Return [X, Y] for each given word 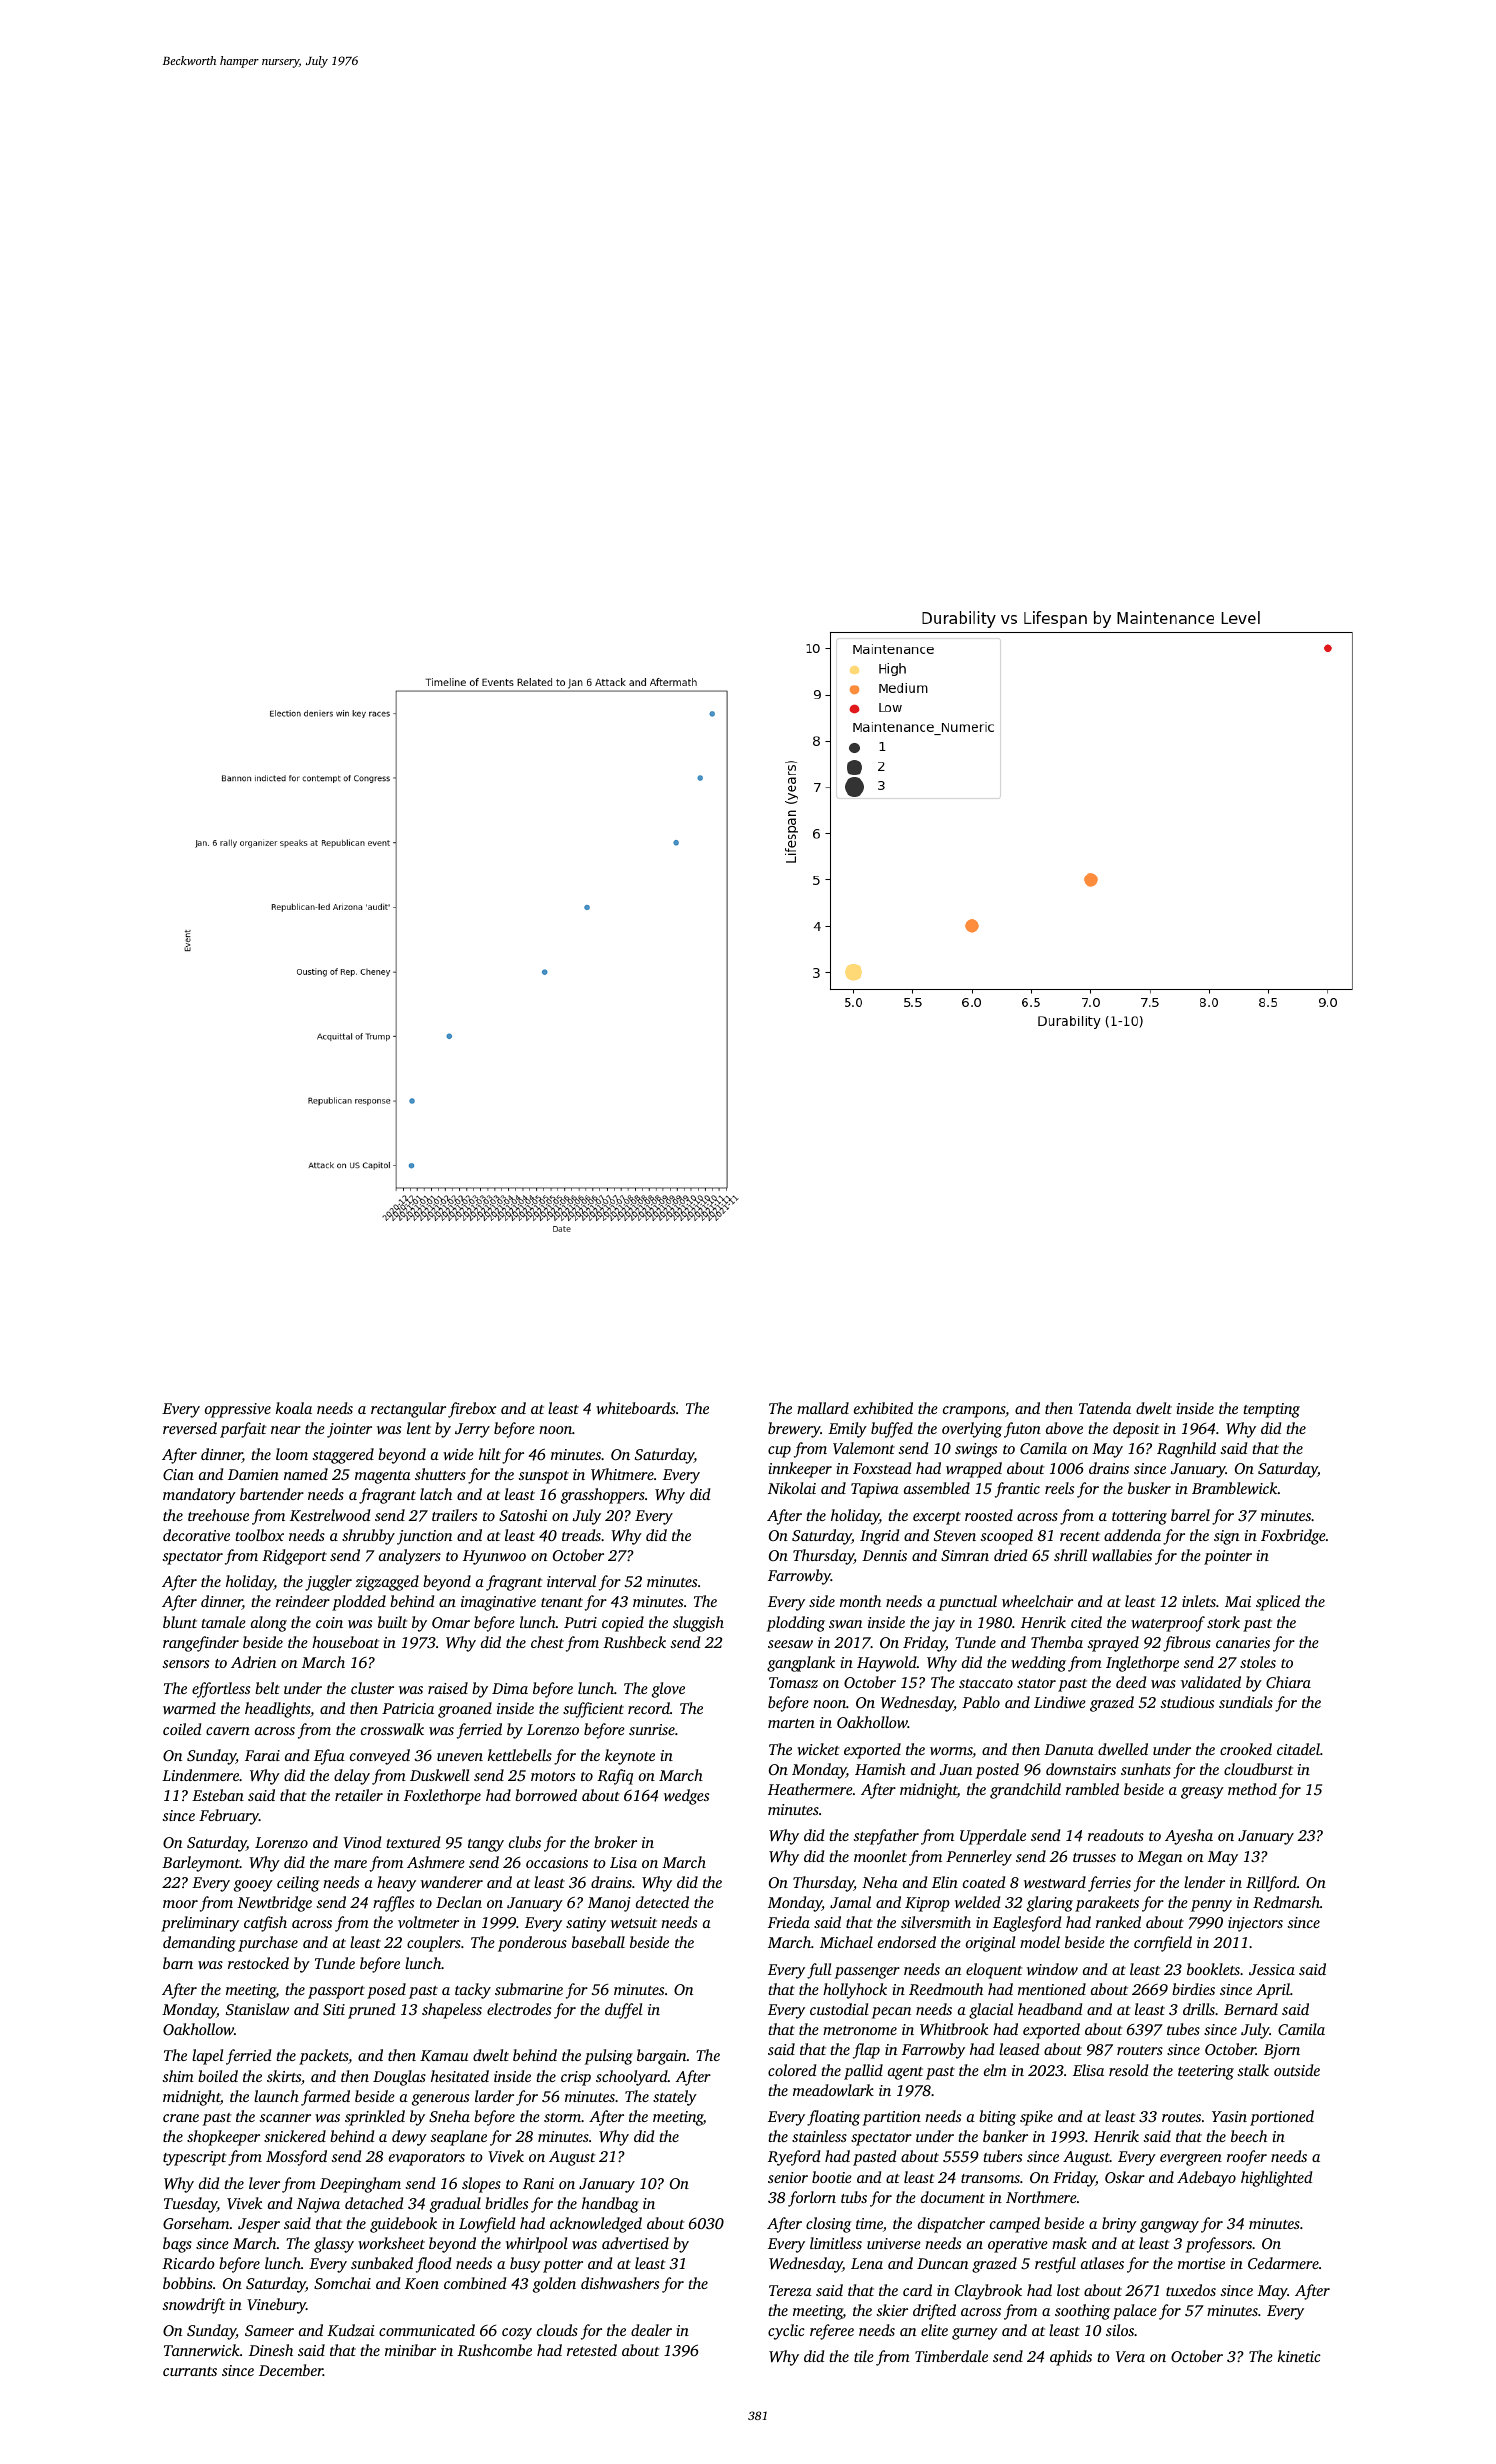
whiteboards [636, 1408]
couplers [434, 1944]
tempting [1271, 1410]
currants [190, 2371]
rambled [1092, 1789]
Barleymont [201, 1864]
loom [292, 1454]
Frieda [789, 1922]
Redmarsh [1286, 1902]
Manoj [609, 1904]
